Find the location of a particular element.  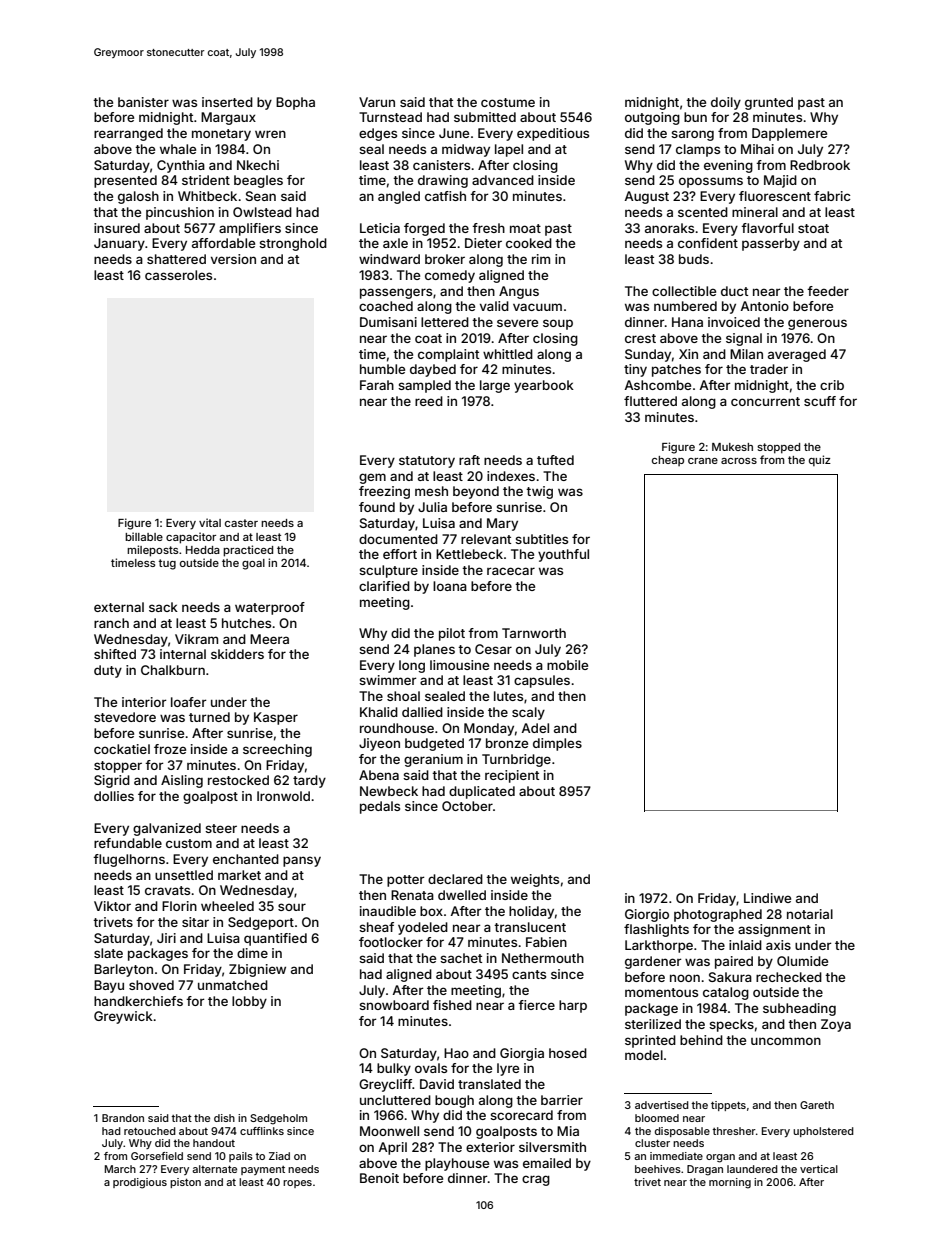

Bopha is located at coordinates (295, 103).
